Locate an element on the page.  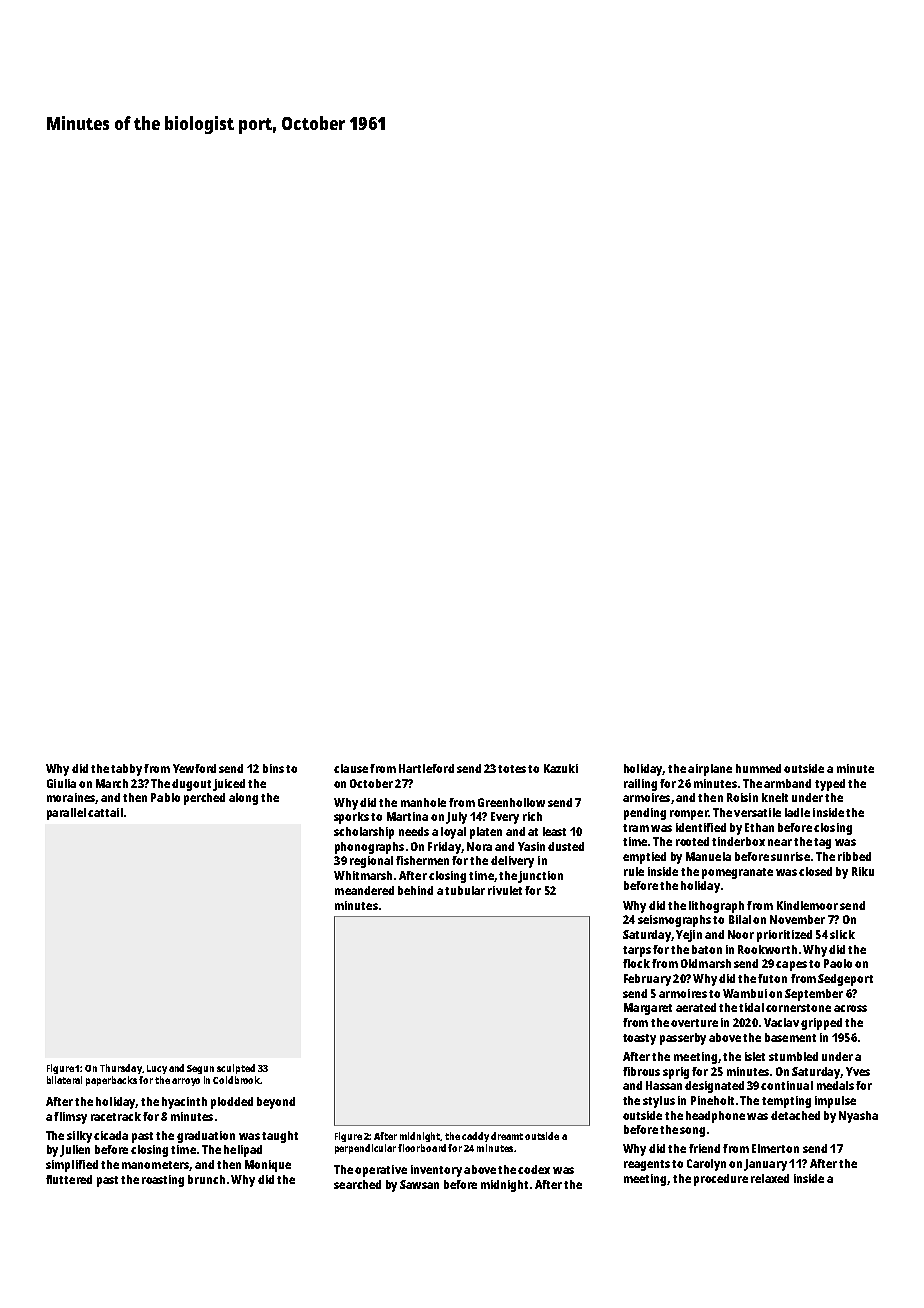
Hartleford is located at coordinates (426, 768).
